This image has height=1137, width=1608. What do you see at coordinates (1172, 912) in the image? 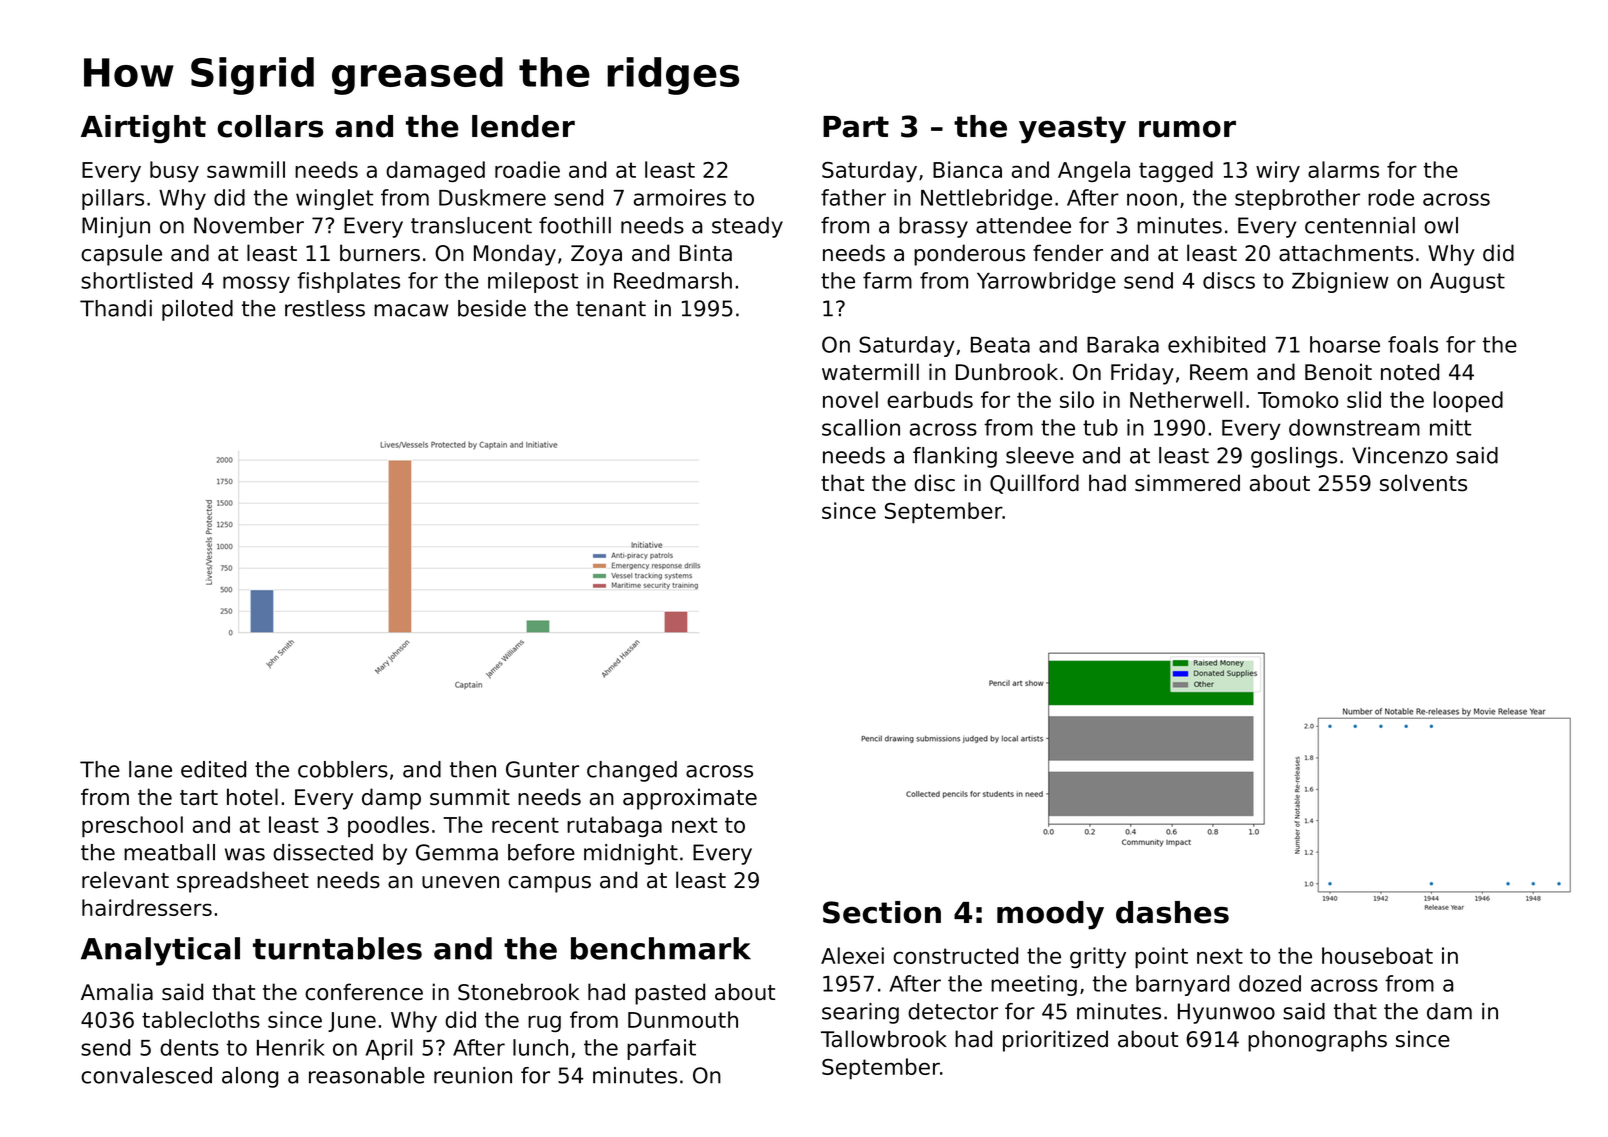
I see `dashes` at bounding box center [1172, 912].
